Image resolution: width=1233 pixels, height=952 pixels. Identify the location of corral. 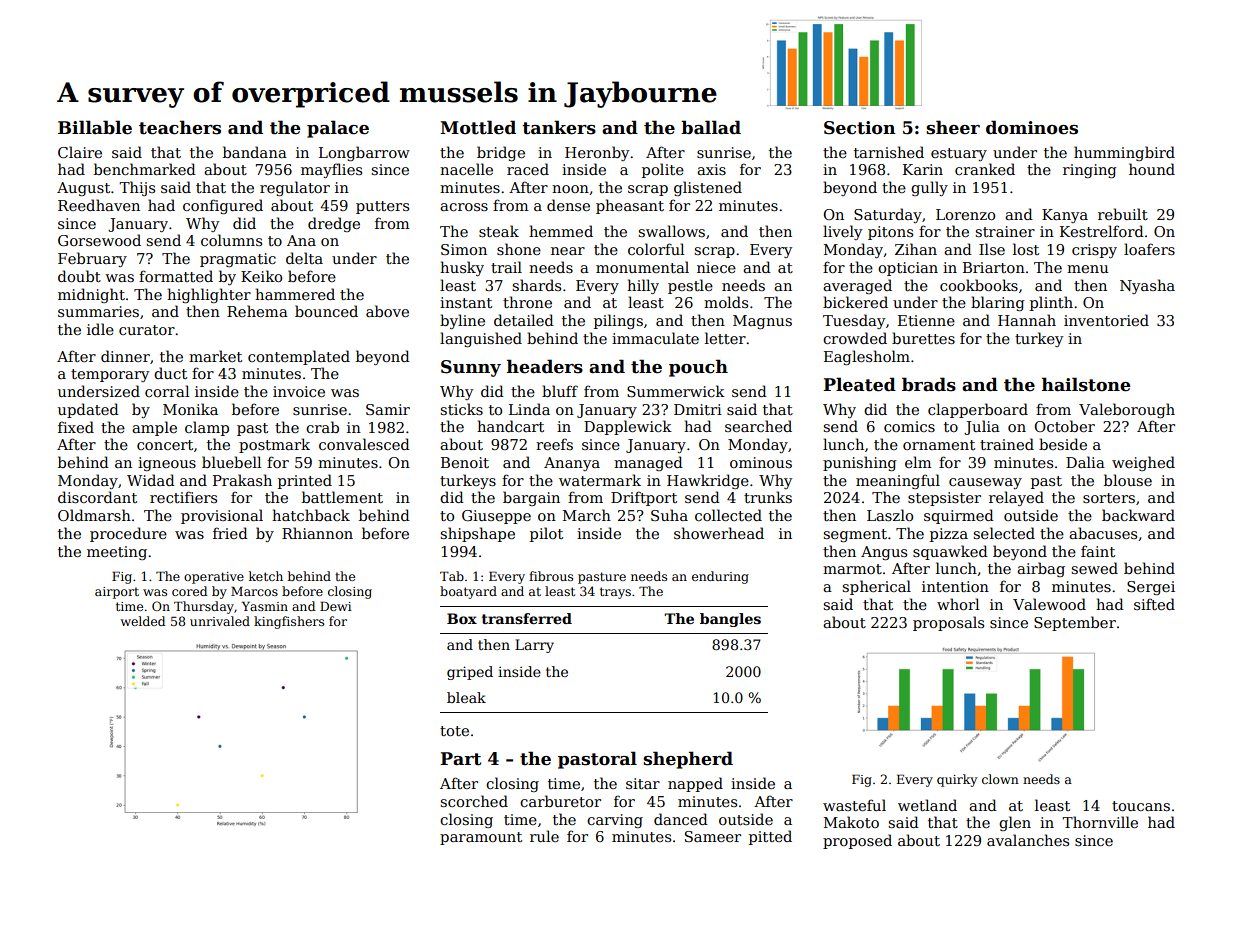
(167, 391).
